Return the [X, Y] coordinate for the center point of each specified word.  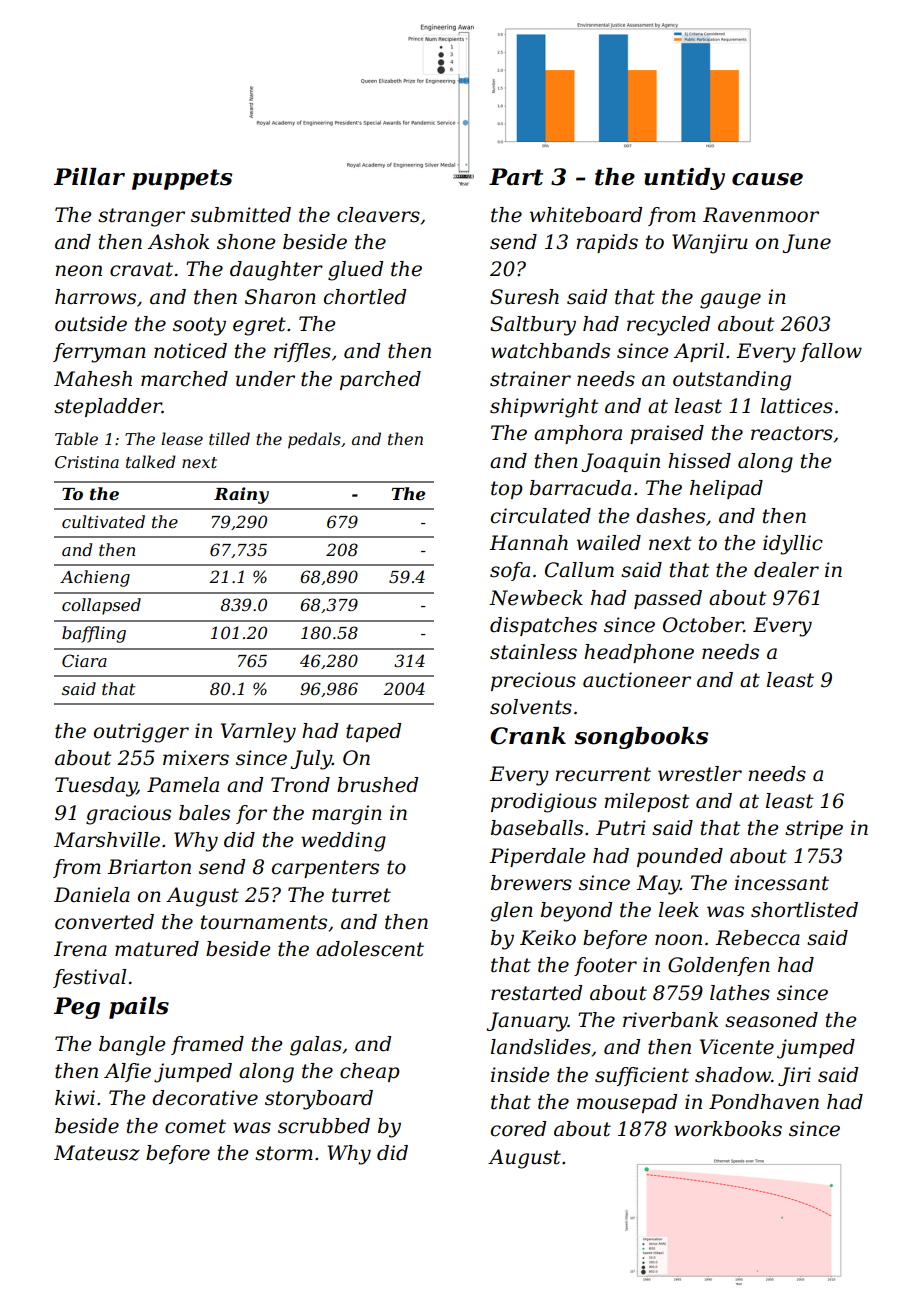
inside [520, 1075]
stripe [814, 829]
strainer [530, 379]
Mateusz [97, 1153]
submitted [241, 215]
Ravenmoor [761, 215]
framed [207, 1045]
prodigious [544, 803]
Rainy [241, 495]
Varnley [258, 733]
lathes [740, 993]
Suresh [524, 297]
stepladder [108, 407]
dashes [670, 516]
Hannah [528, 543]
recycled [668, 326]
